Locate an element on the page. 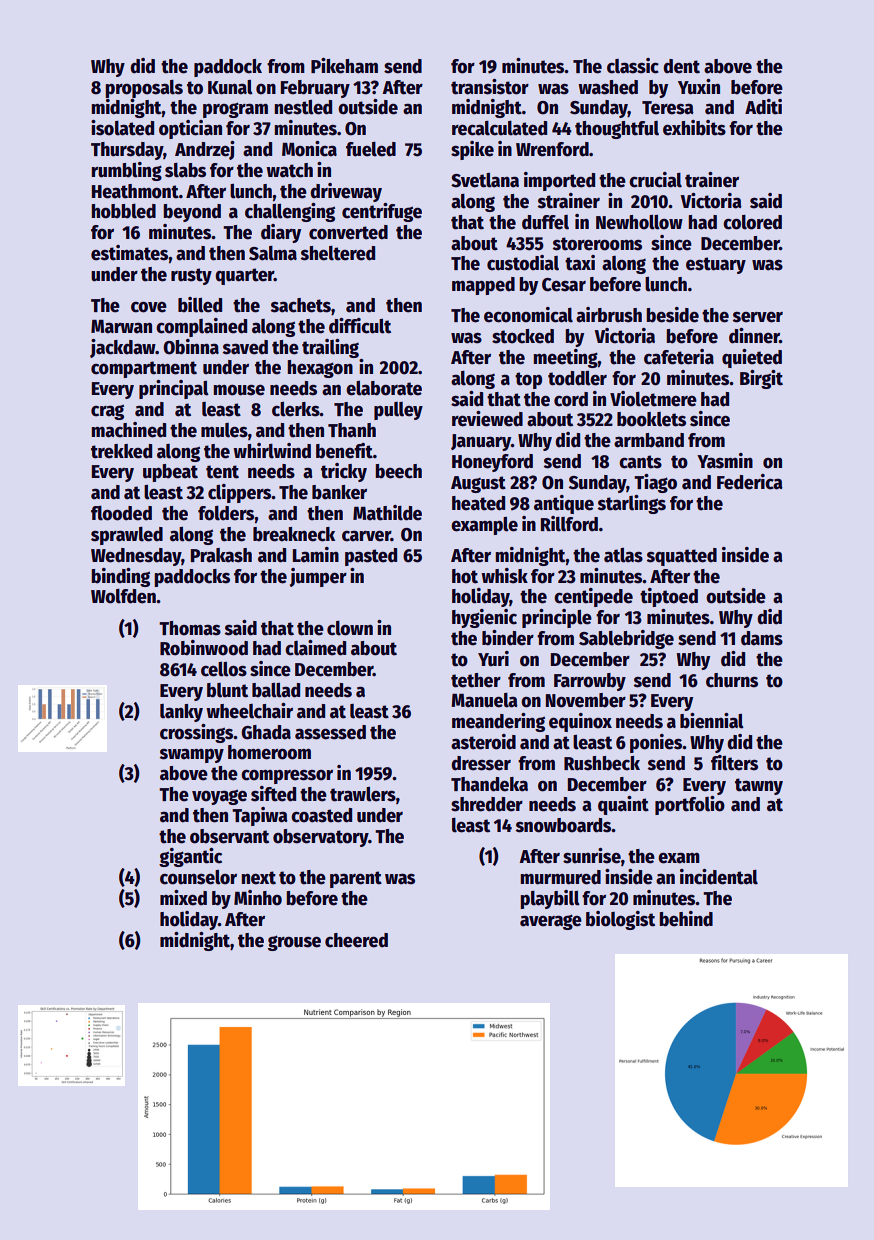 The height and width of the document is (1240, 874). economical is located at coordinates (528, 315).
